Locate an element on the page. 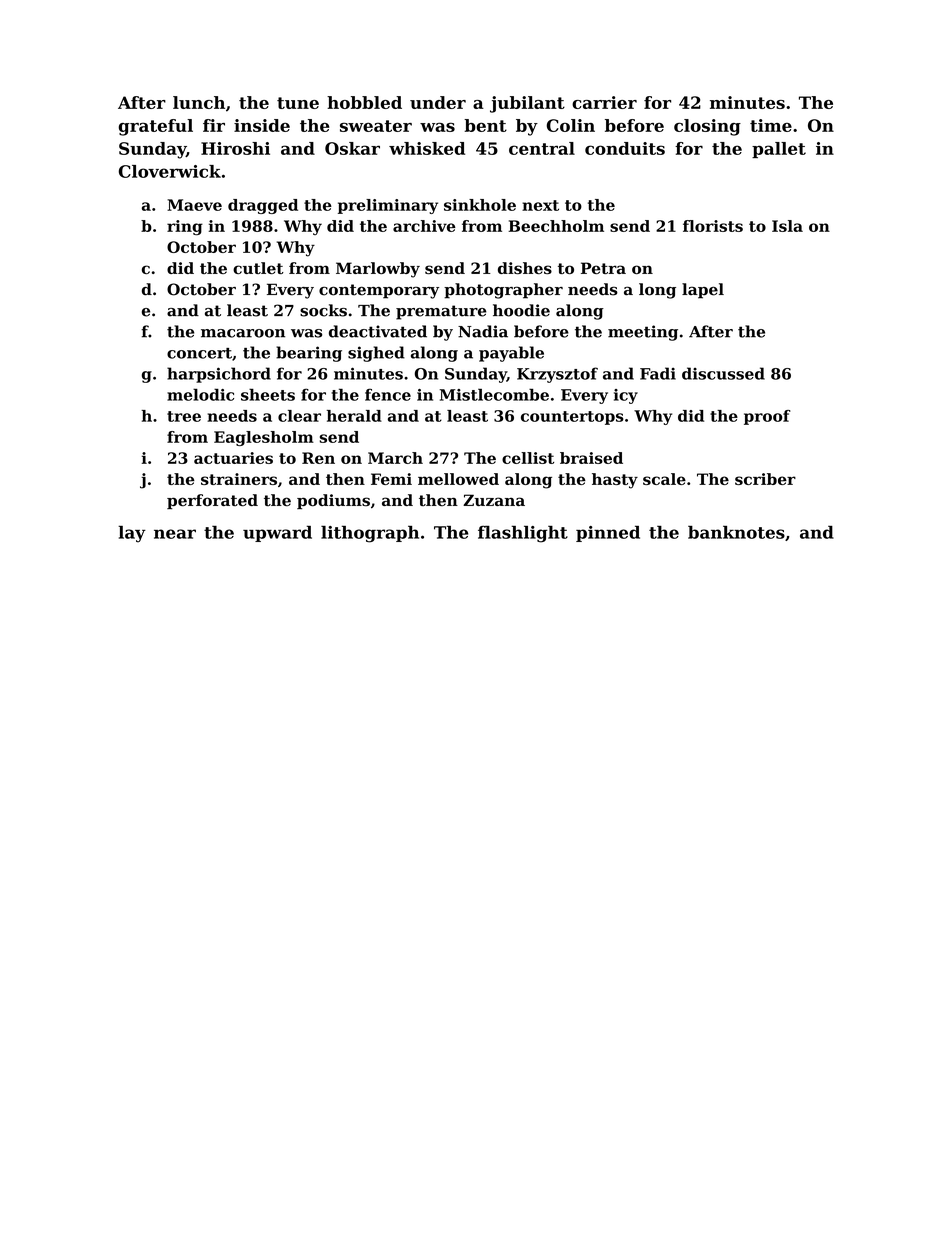  dishes is located at coordinates (525, 268).
